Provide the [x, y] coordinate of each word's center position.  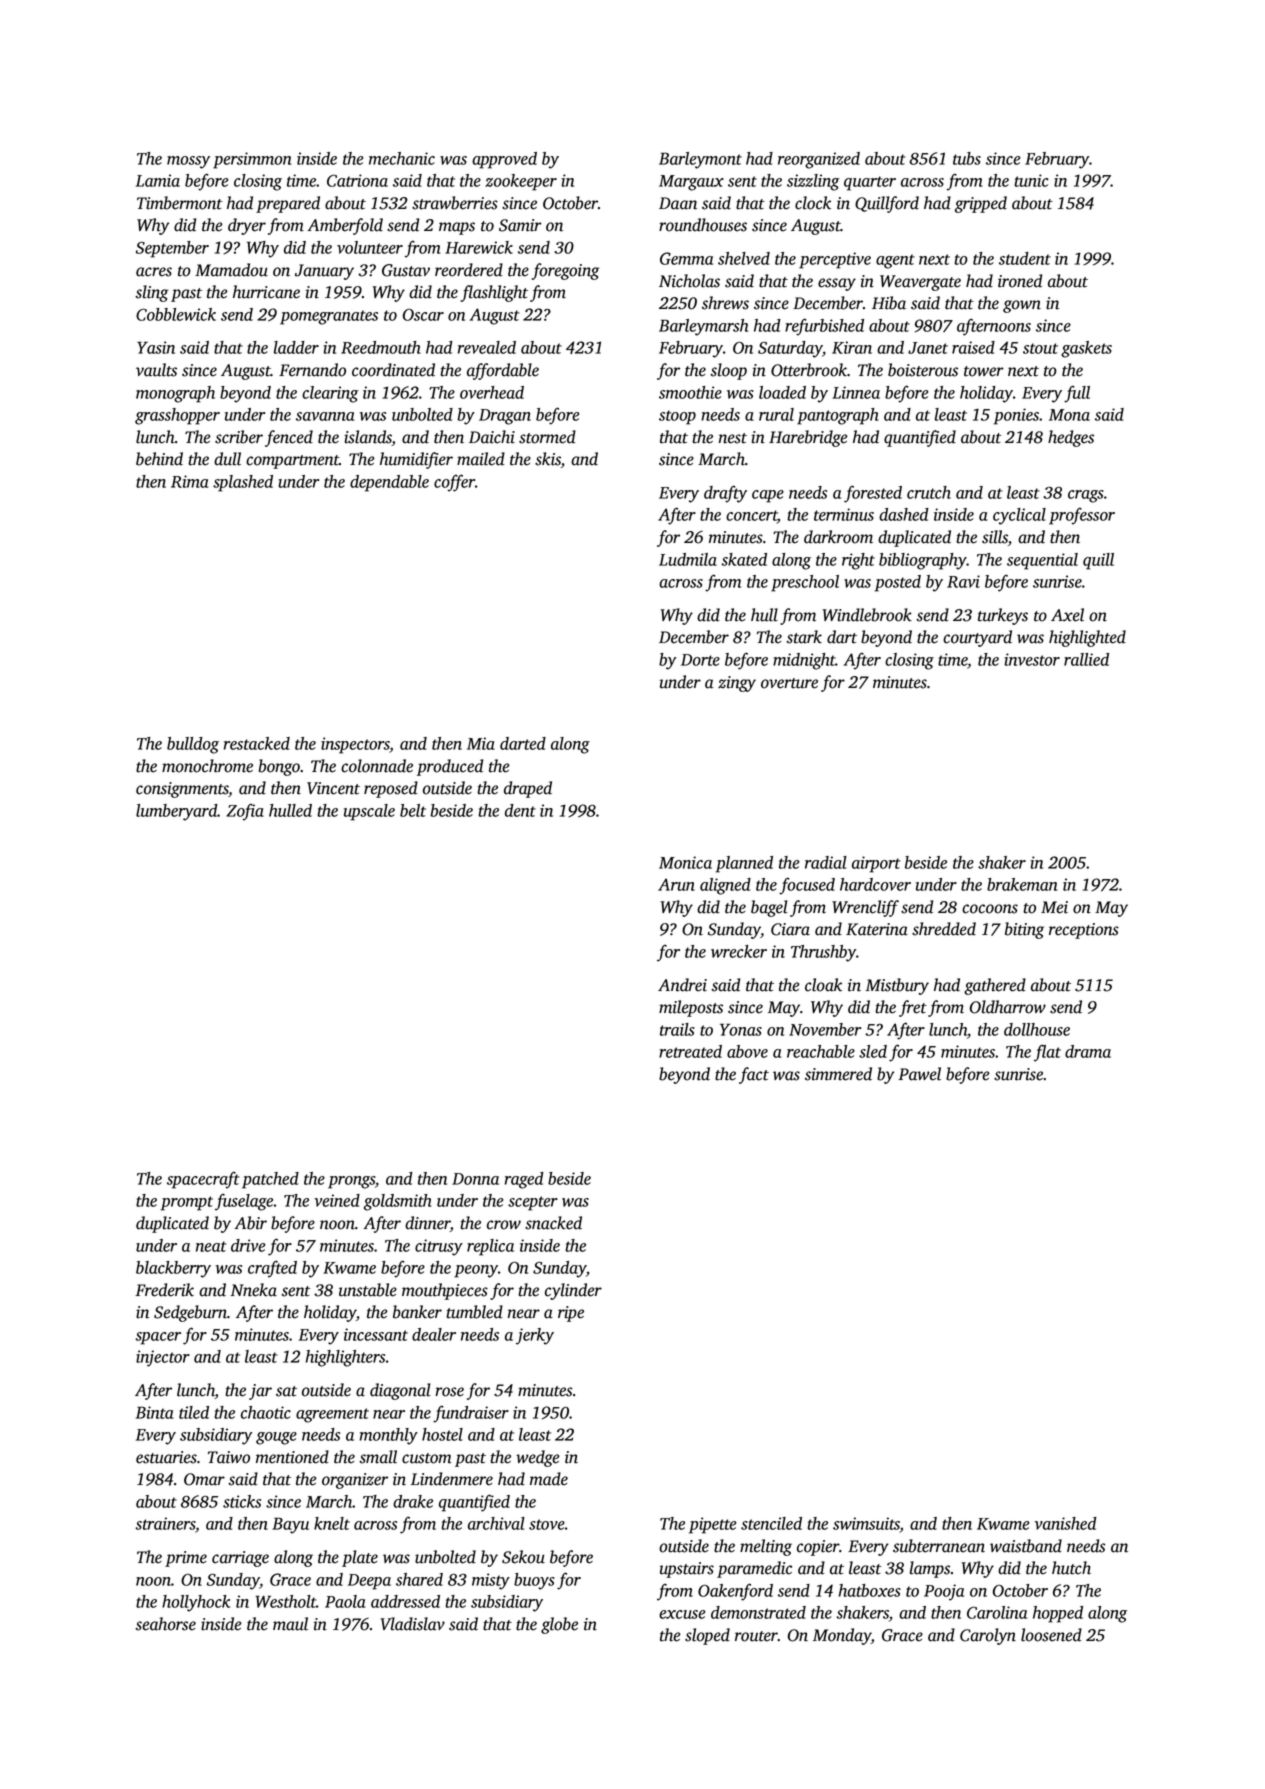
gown [1022, 306]
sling [151, 293]
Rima [190, 481]
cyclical [1019, 516]
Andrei [682, 985]
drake [413, 1501]
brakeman [1022, 884]
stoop [677, 417]
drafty [725, 494]
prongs [351, 1182]
